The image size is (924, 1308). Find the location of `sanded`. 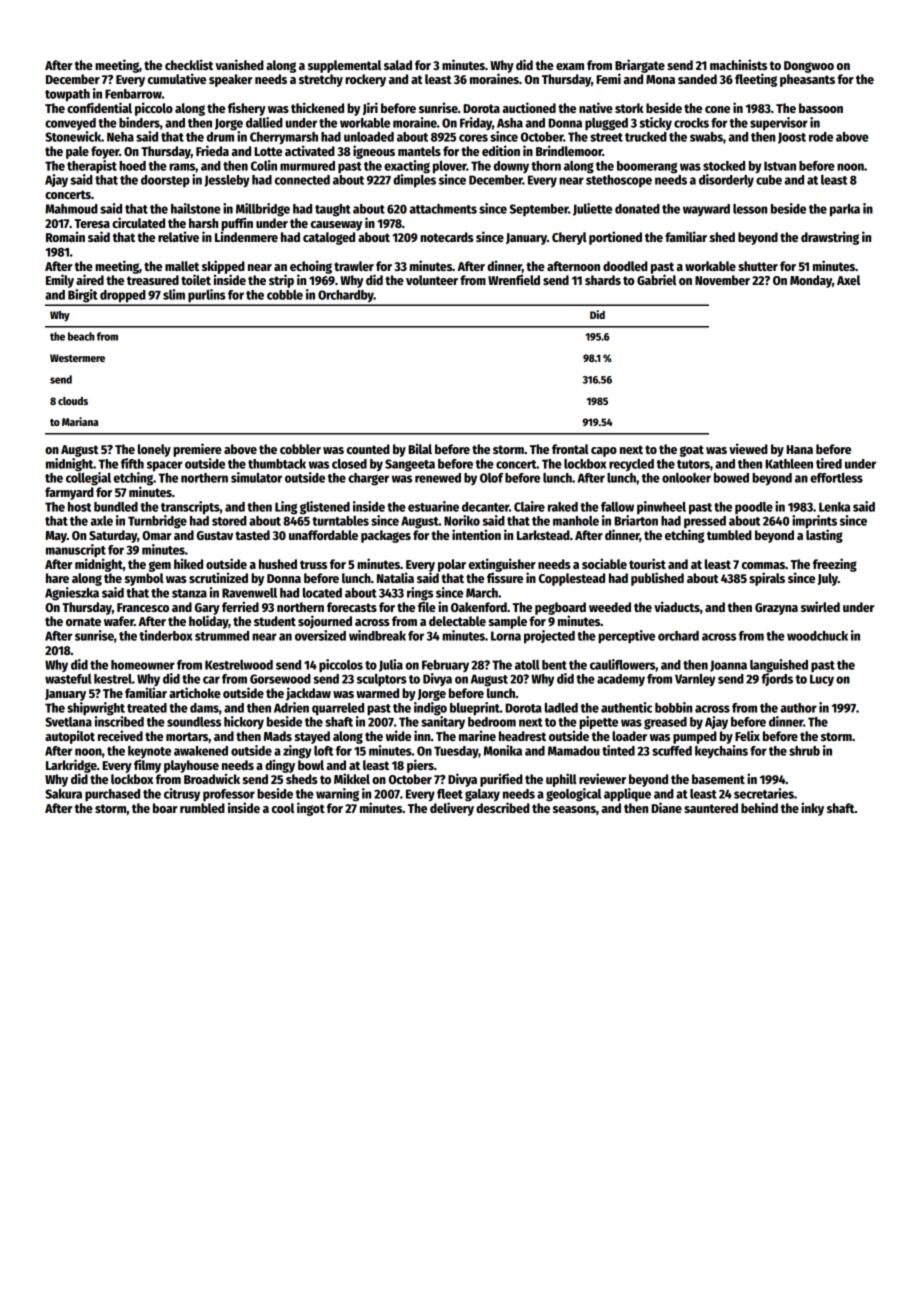

sanded is located at coordinates (697, 79).
